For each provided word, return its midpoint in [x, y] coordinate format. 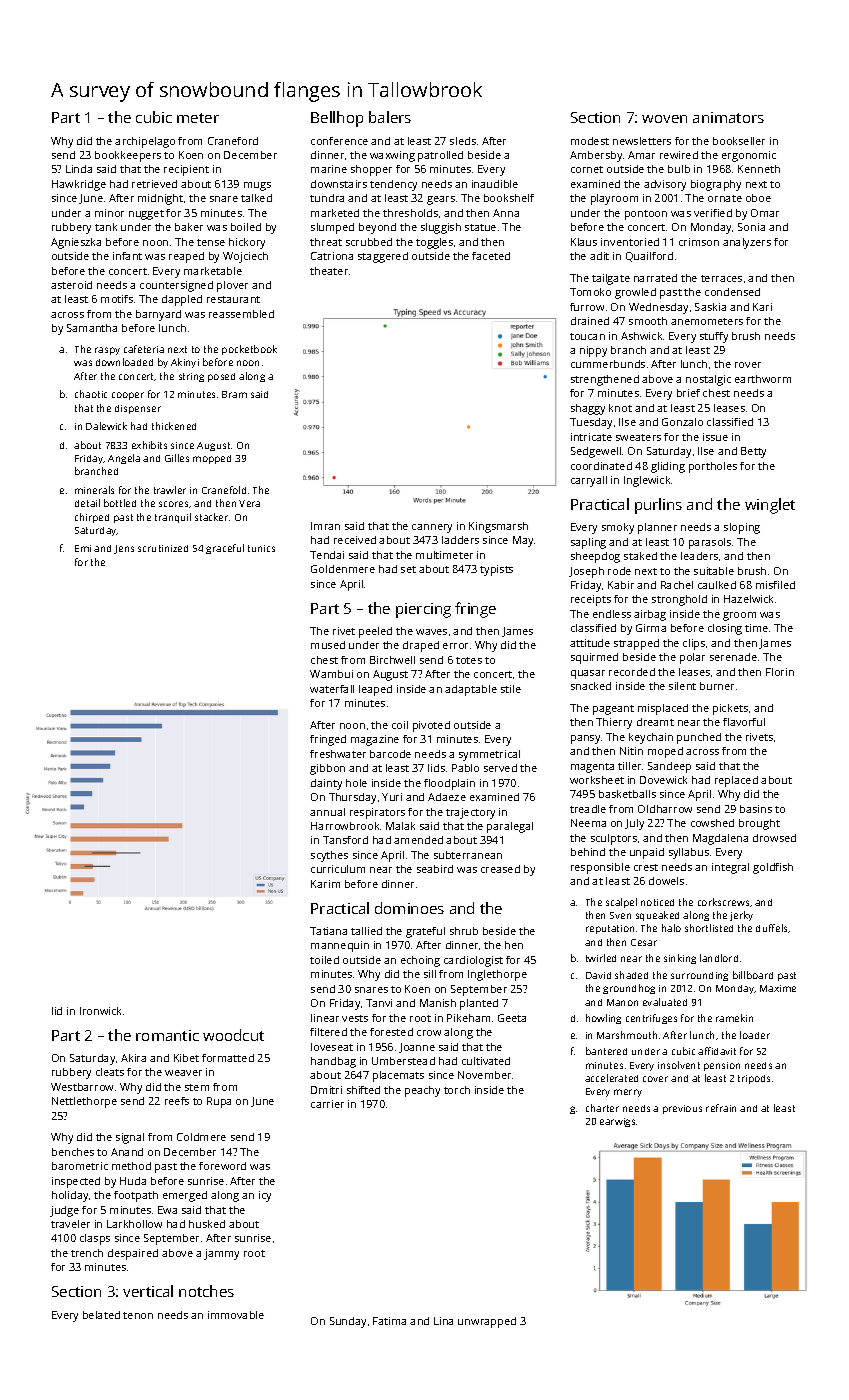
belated [101, 1315]
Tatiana [328, 931]
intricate [591, 437]
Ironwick [100, 1011]
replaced [736, 781]
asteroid [71, 285]
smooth [648, 321]
